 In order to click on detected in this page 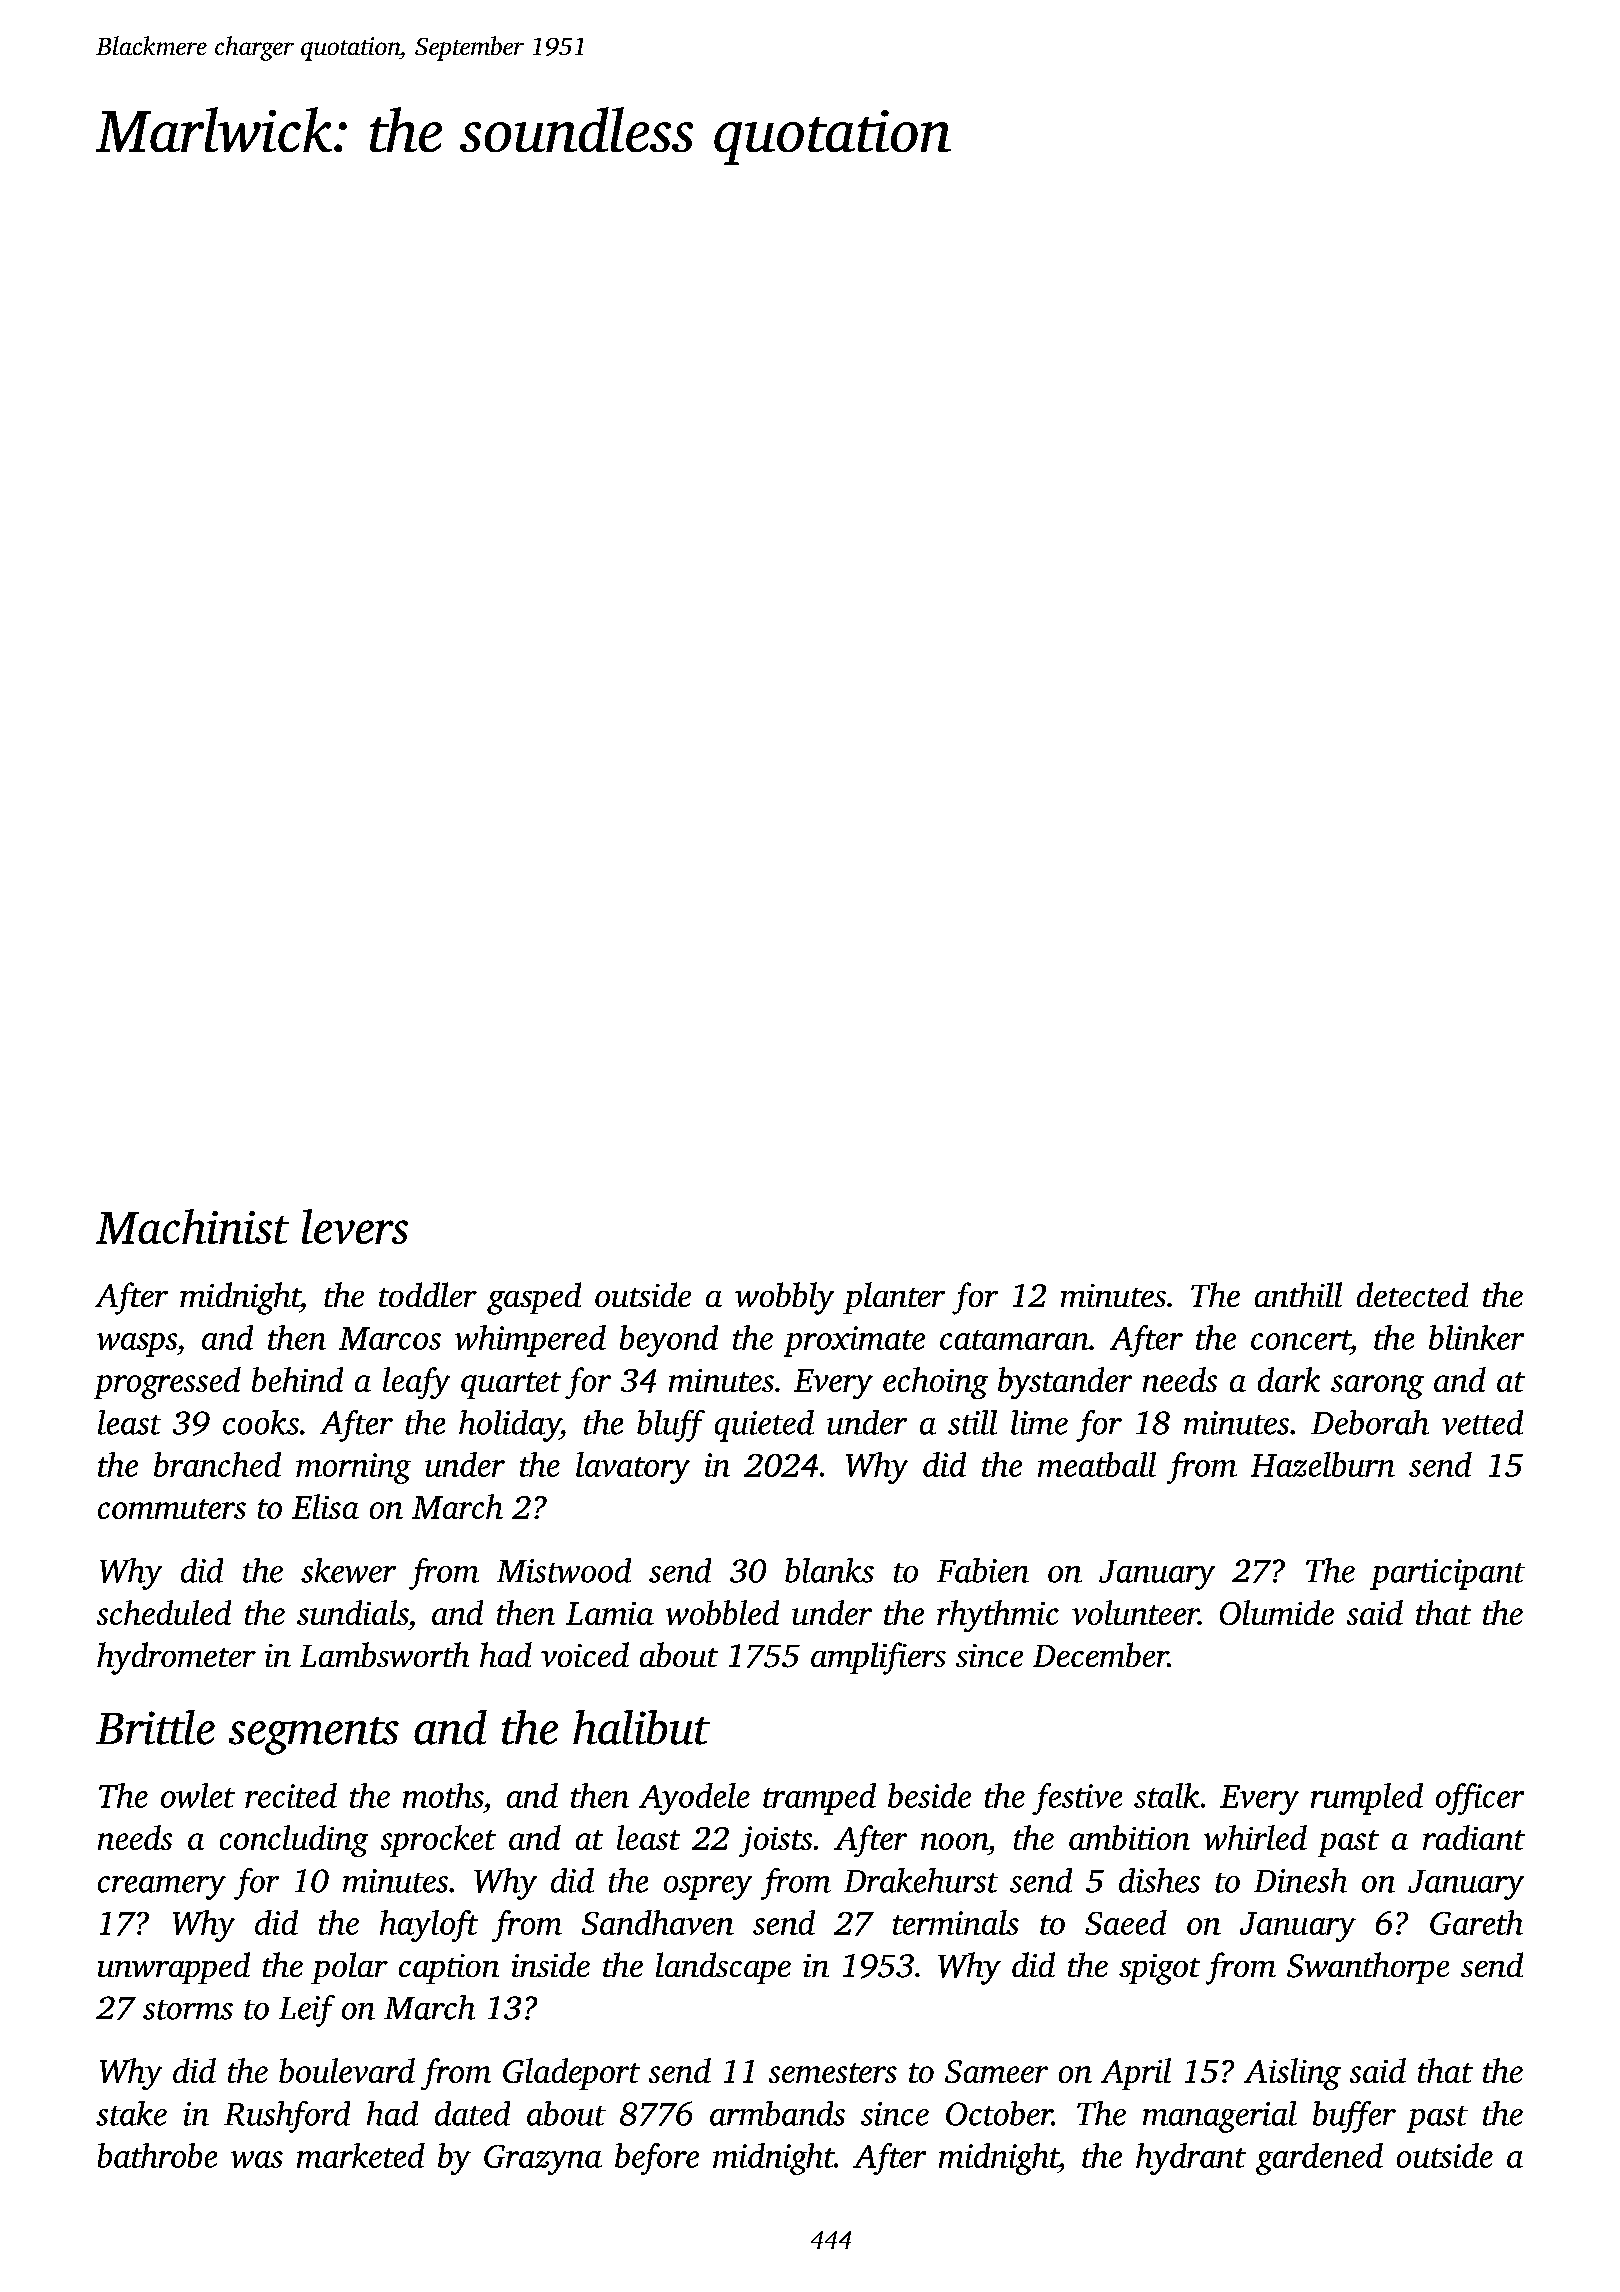, I will do `click(1412, 1294)`.
